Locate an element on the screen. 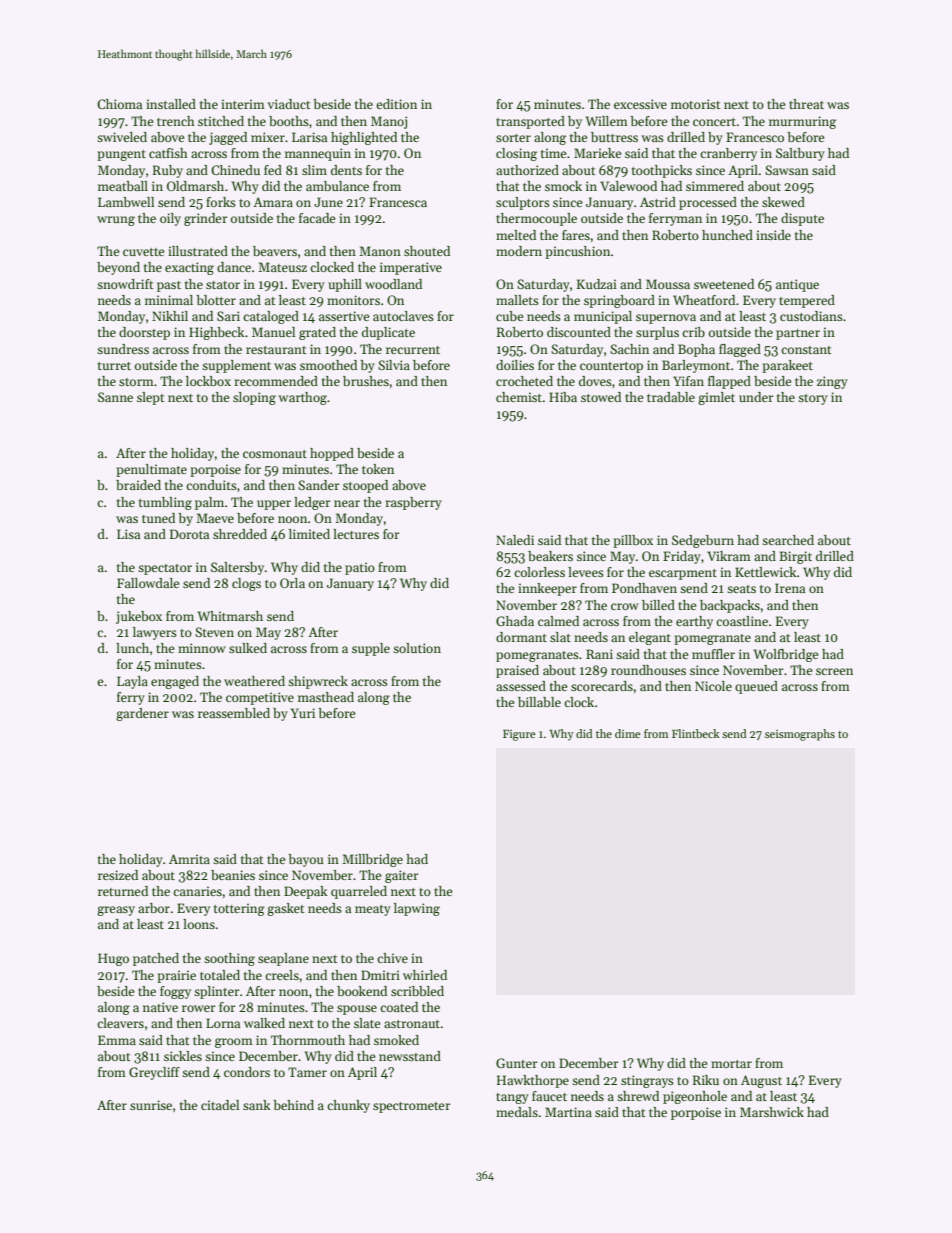  Millbridge is located at coordinates (372, 860).
